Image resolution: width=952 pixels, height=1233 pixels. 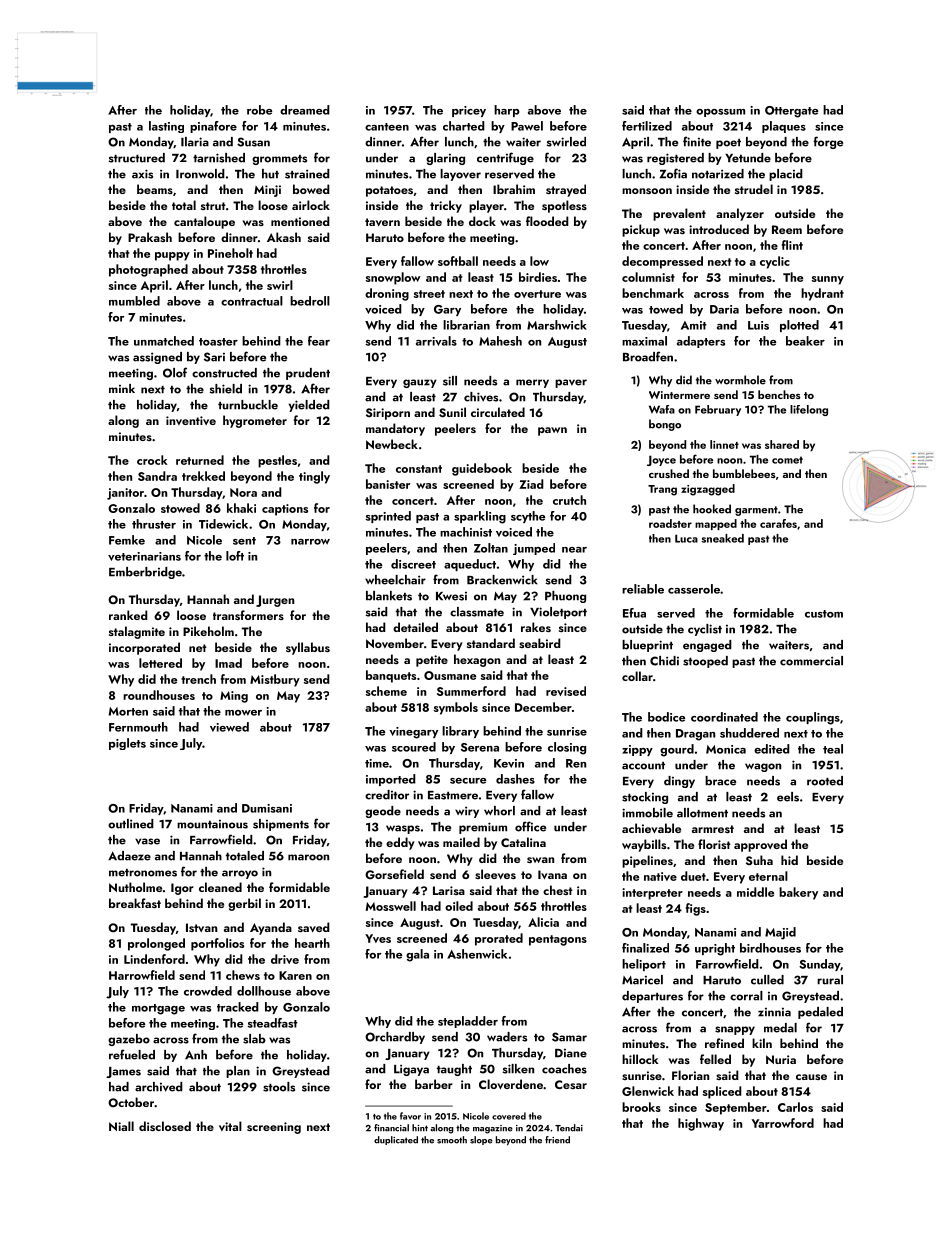 I want to click on petite, so click(x=432, y=661).
